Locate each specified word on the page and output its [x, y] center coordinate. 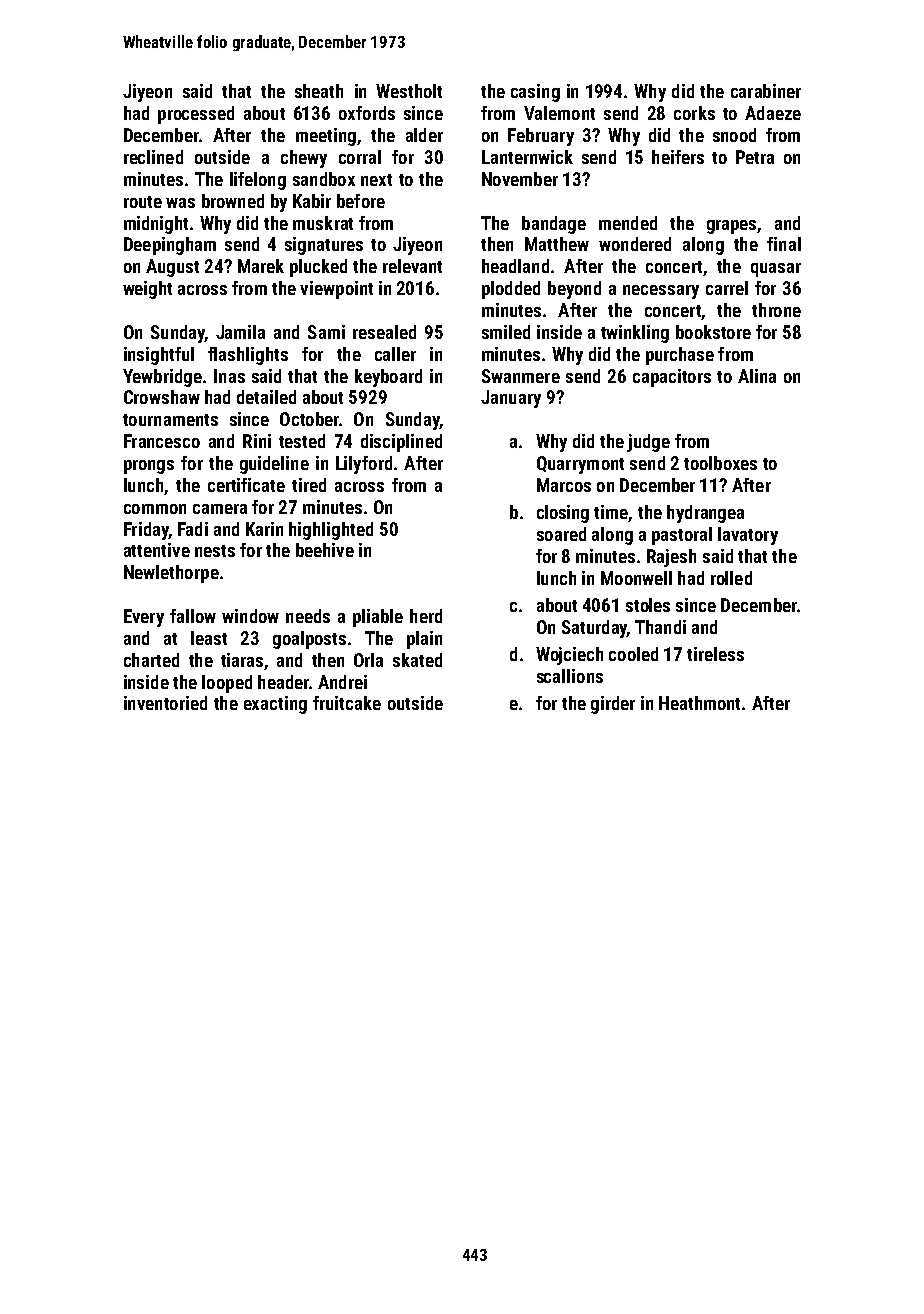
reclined [153, 157]
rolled [731, 578]
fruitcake [347, 703]
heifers [678, 157]
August [172, 268]
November [520, 179]
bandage [554, 225]
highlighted [331, 531]
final [784, 244]
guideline [274, 465]
